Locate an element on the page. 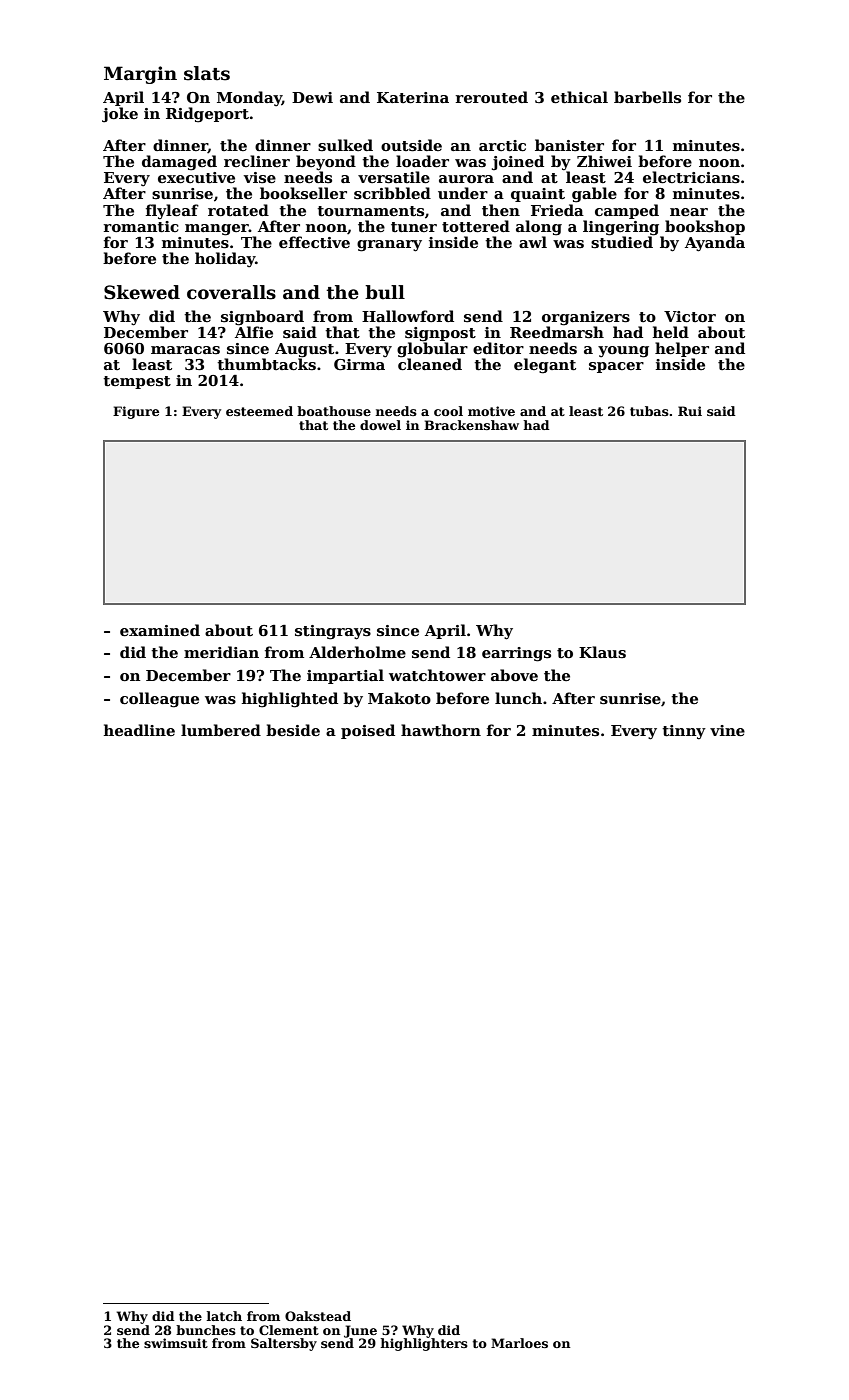 This page has height=1400, width=849. cool is located at coordinates (448, 411).
